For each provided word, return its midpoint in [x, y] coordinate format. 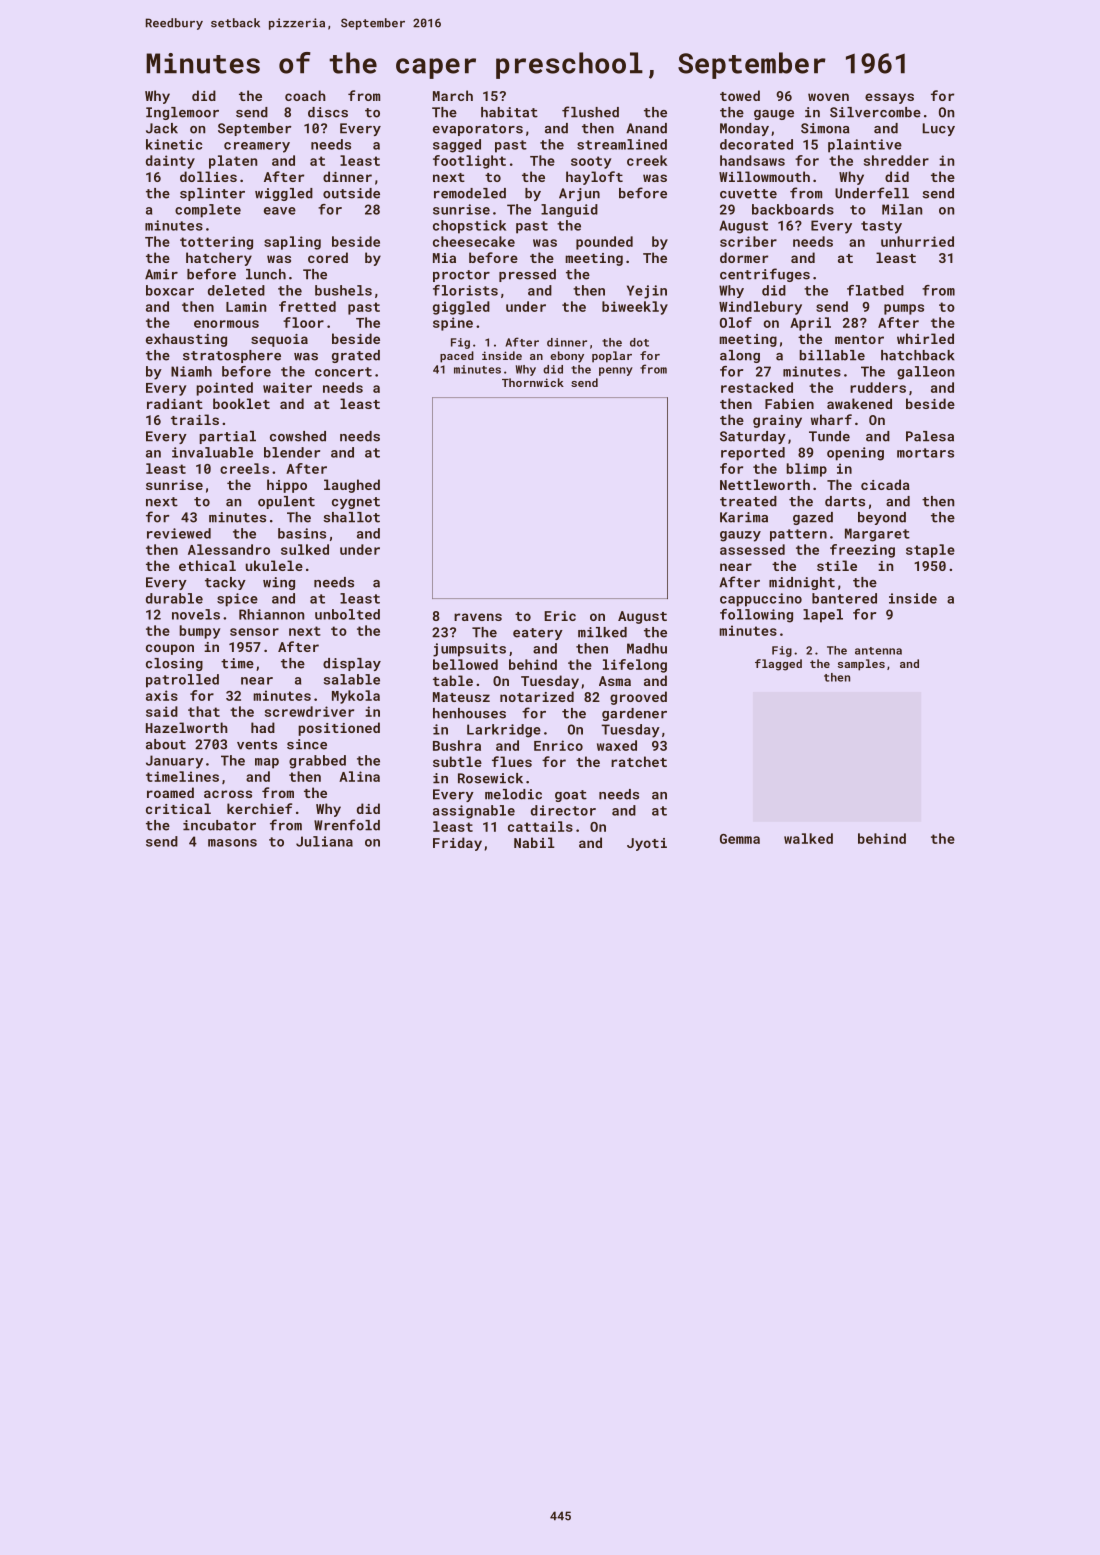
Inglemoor [182, 113]
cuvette [748, 194]
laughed [352, 486]
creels [244, 468]
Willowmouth [764, 176]
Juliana [324, 841]
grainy [777, 421]
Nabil [534, 842]
